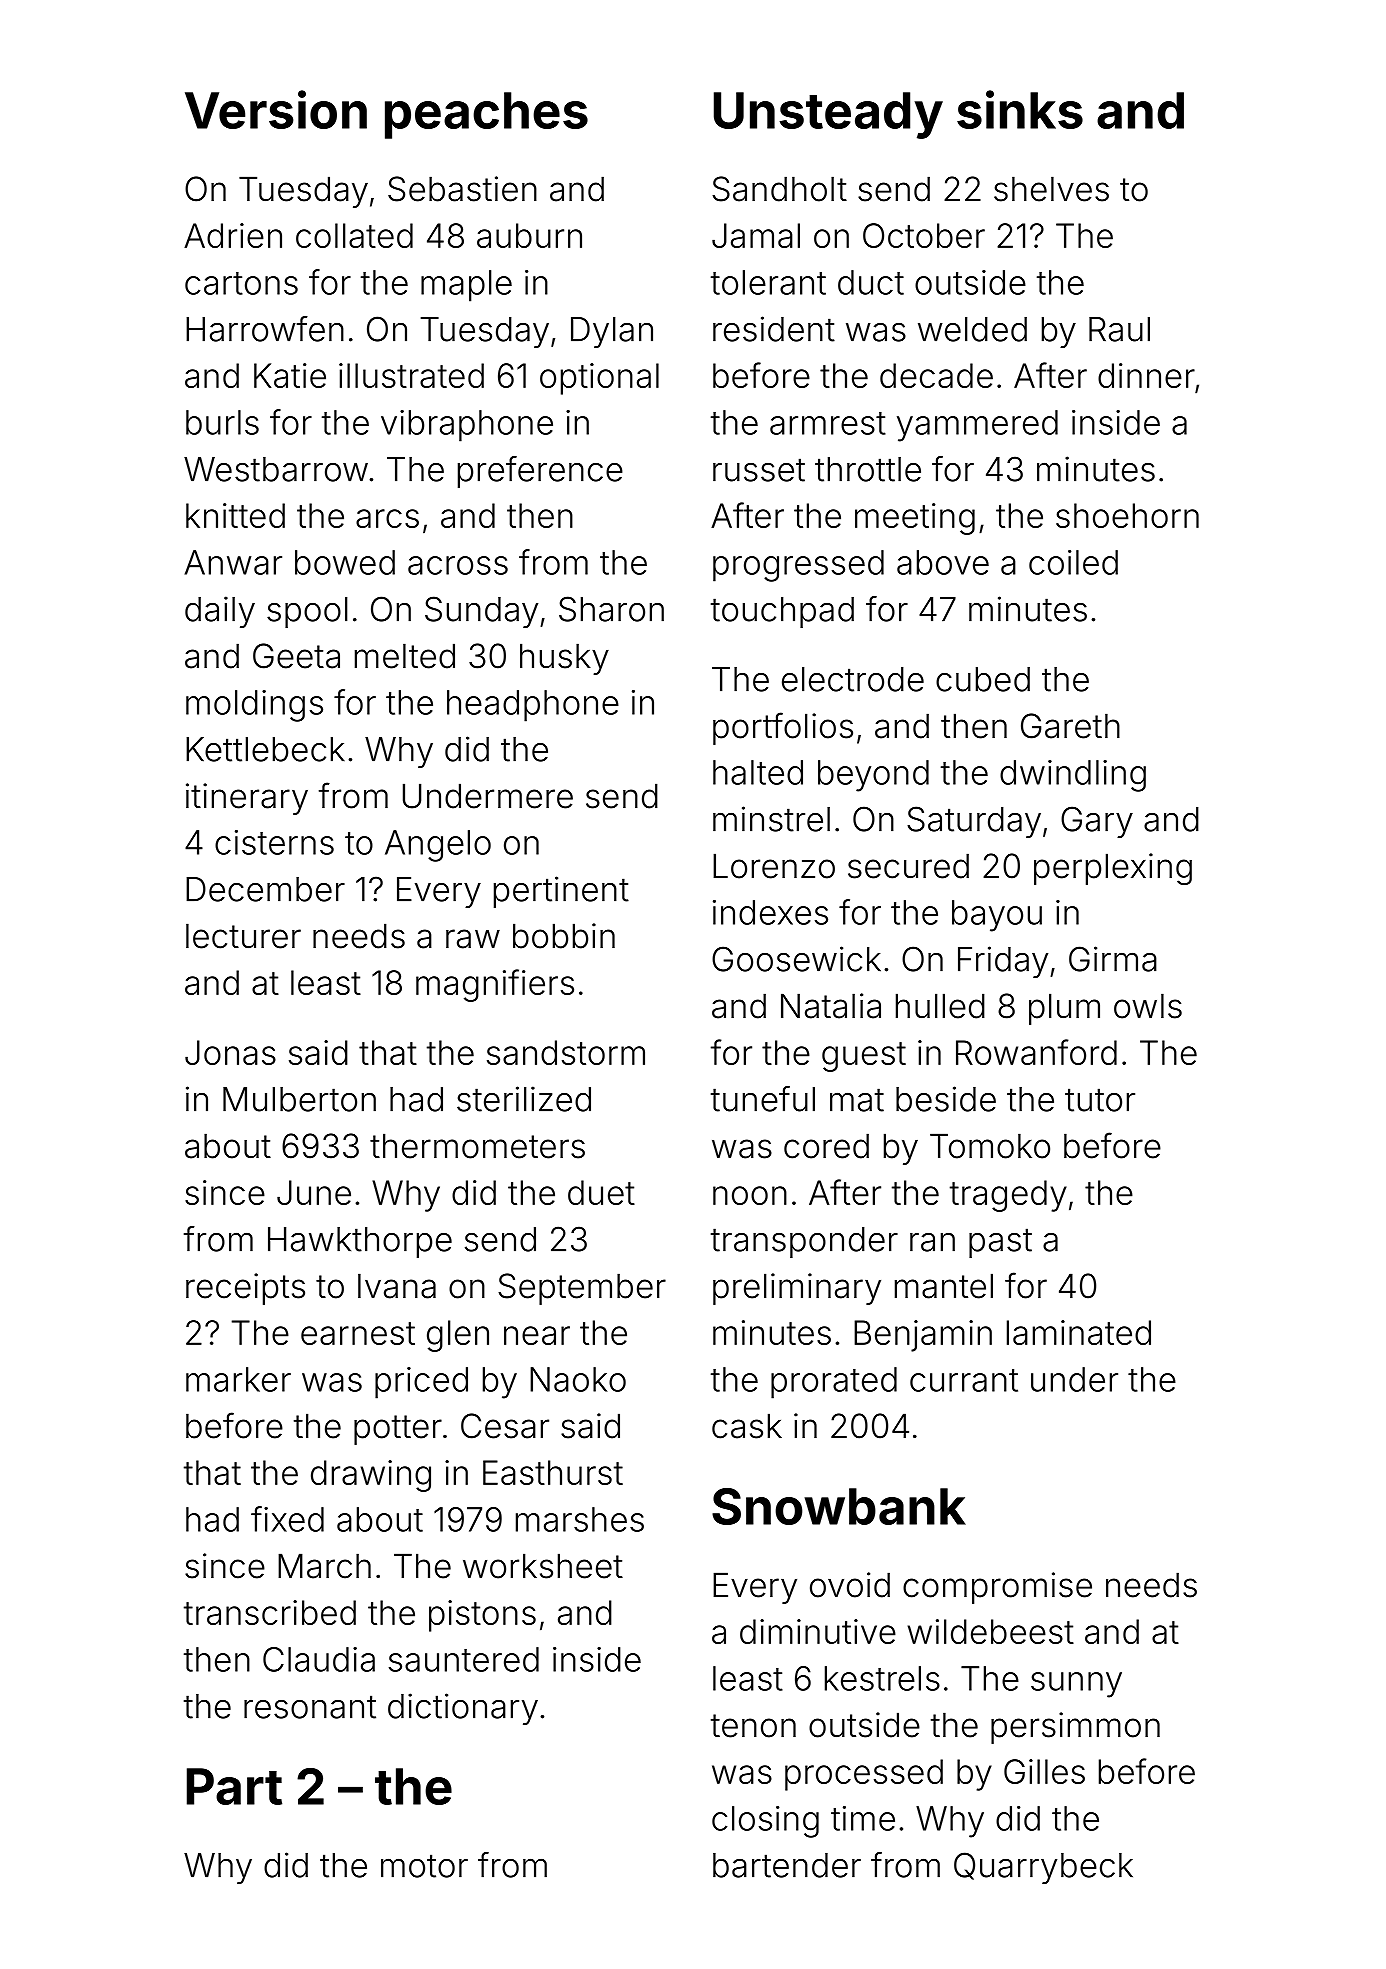 The height and width of the screenshot is (1969, 1386). I want to click on Part, so click(234, 1786).
